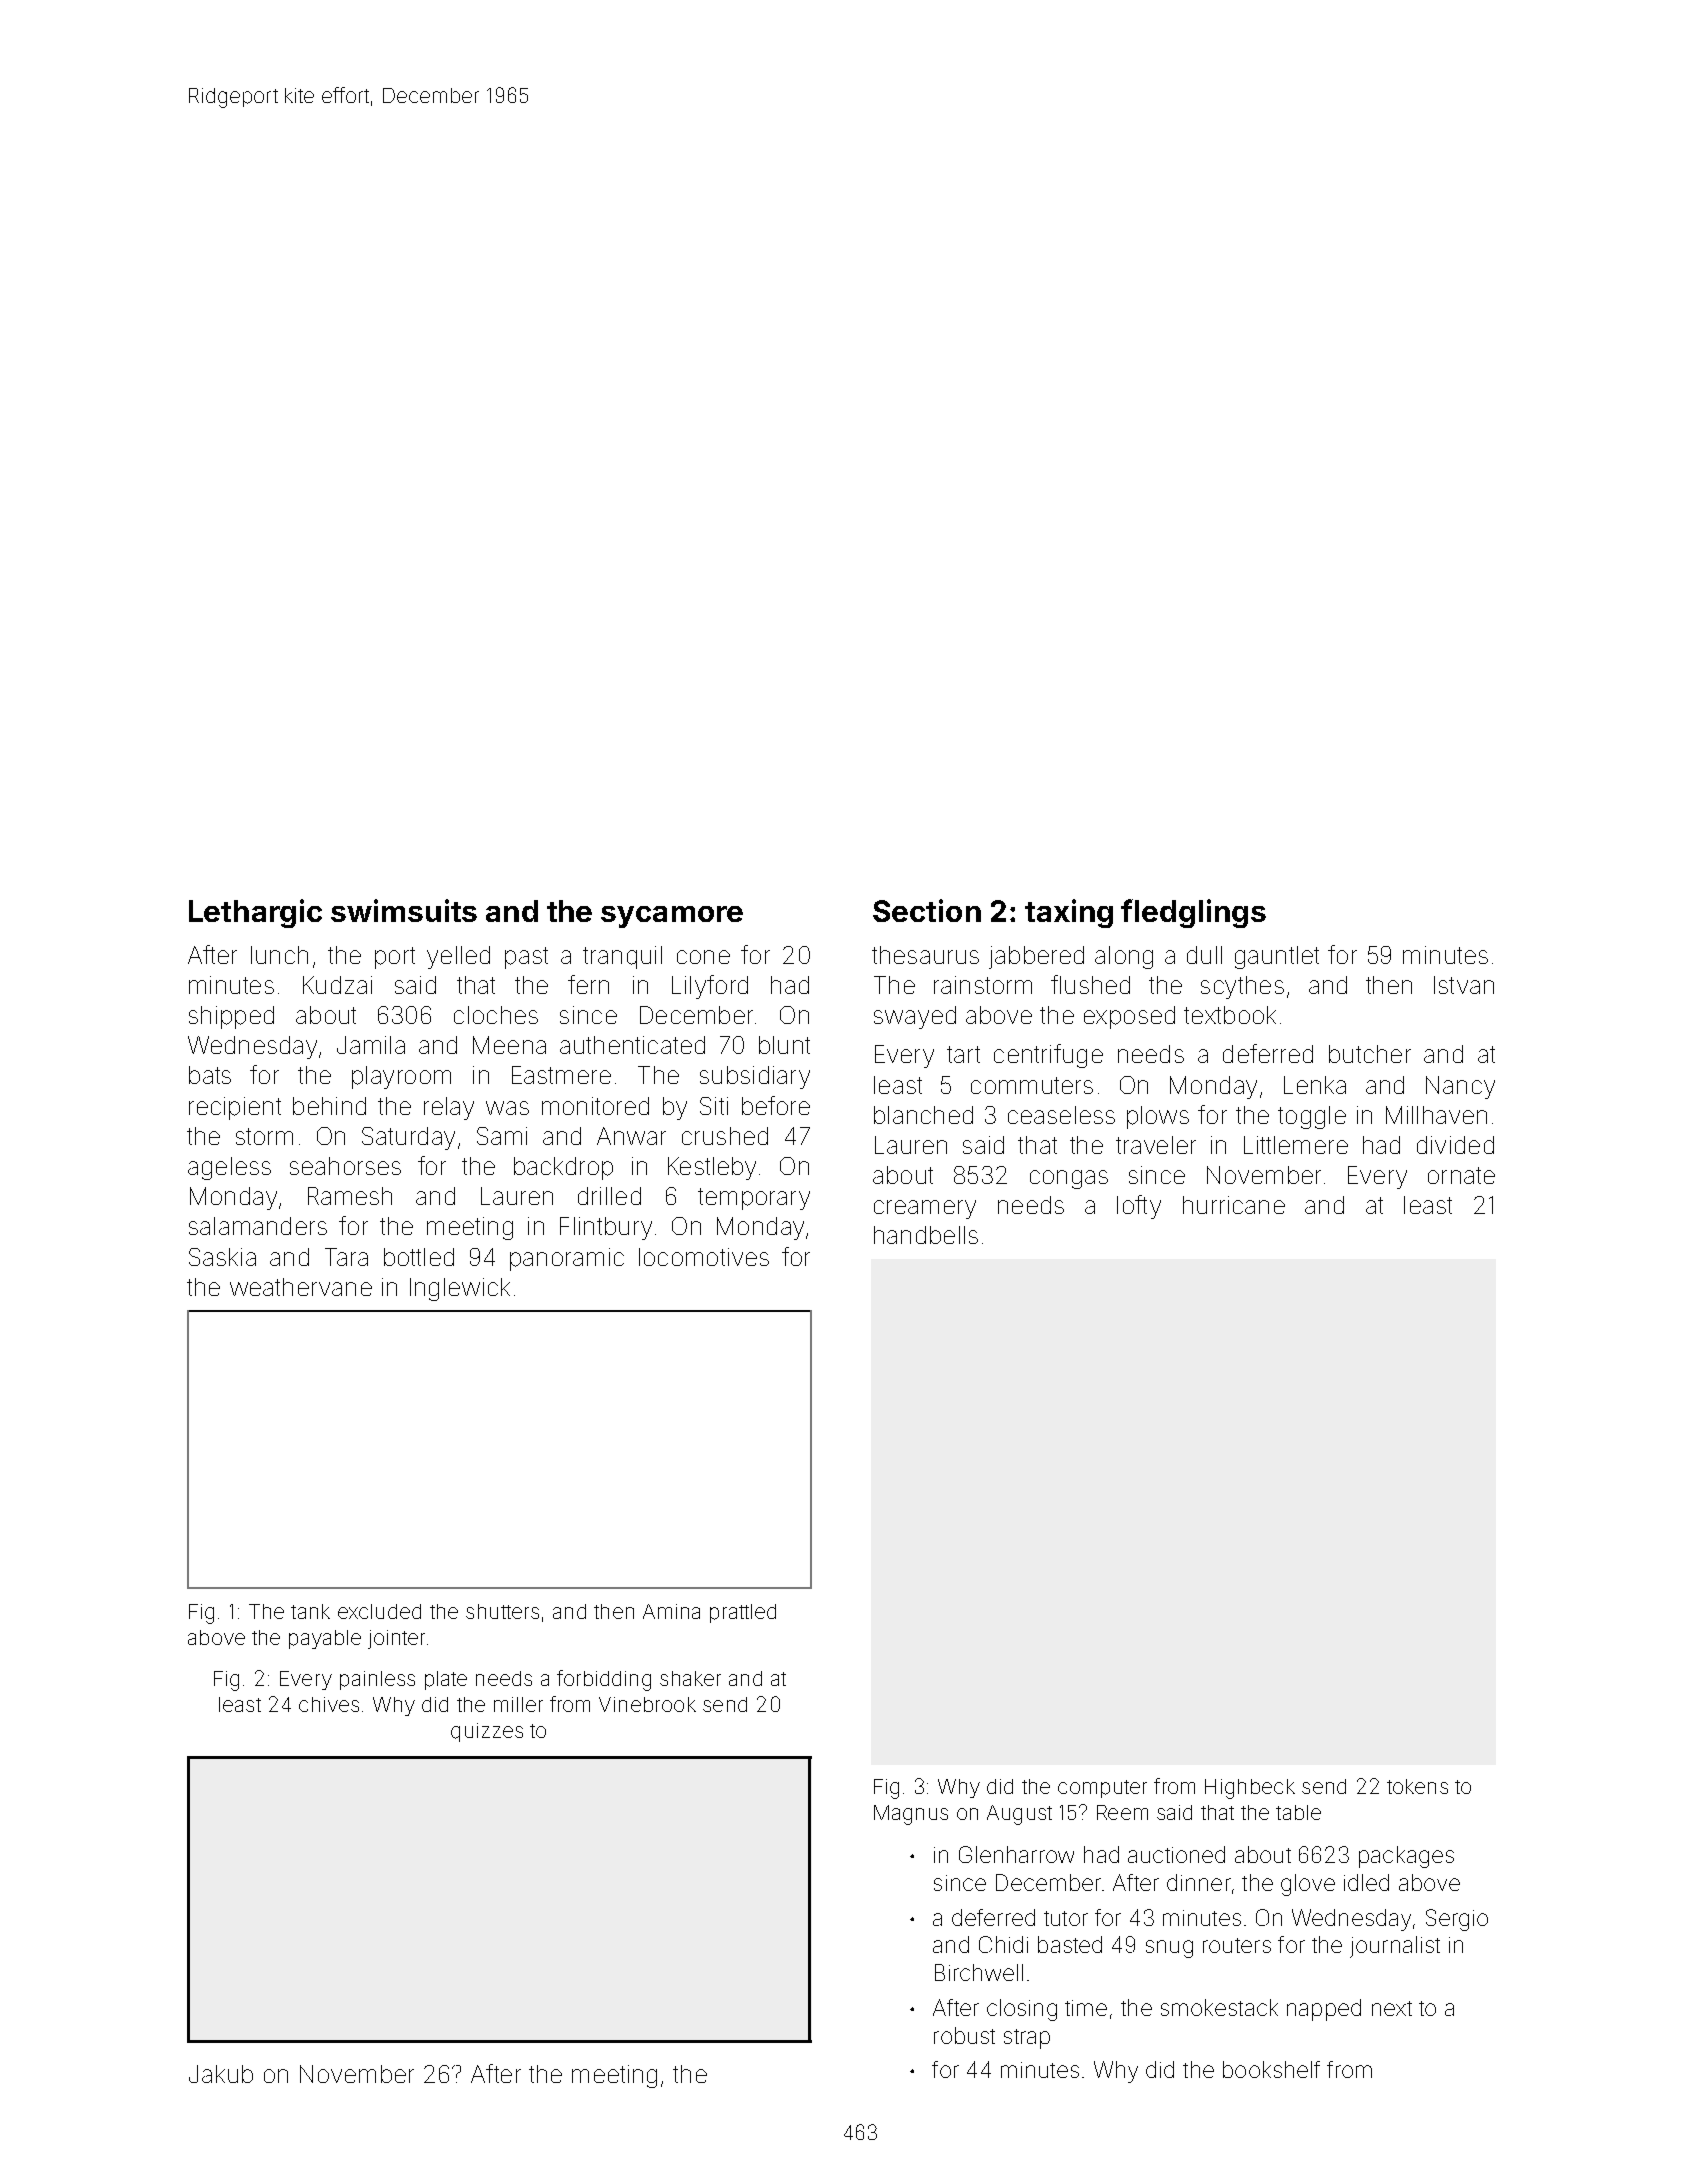 Image resolution: width=1683 pixels, height=2178 pixels. Describe the element at coordinates (690, 1678) in the document. I see `shaker` at that location.
